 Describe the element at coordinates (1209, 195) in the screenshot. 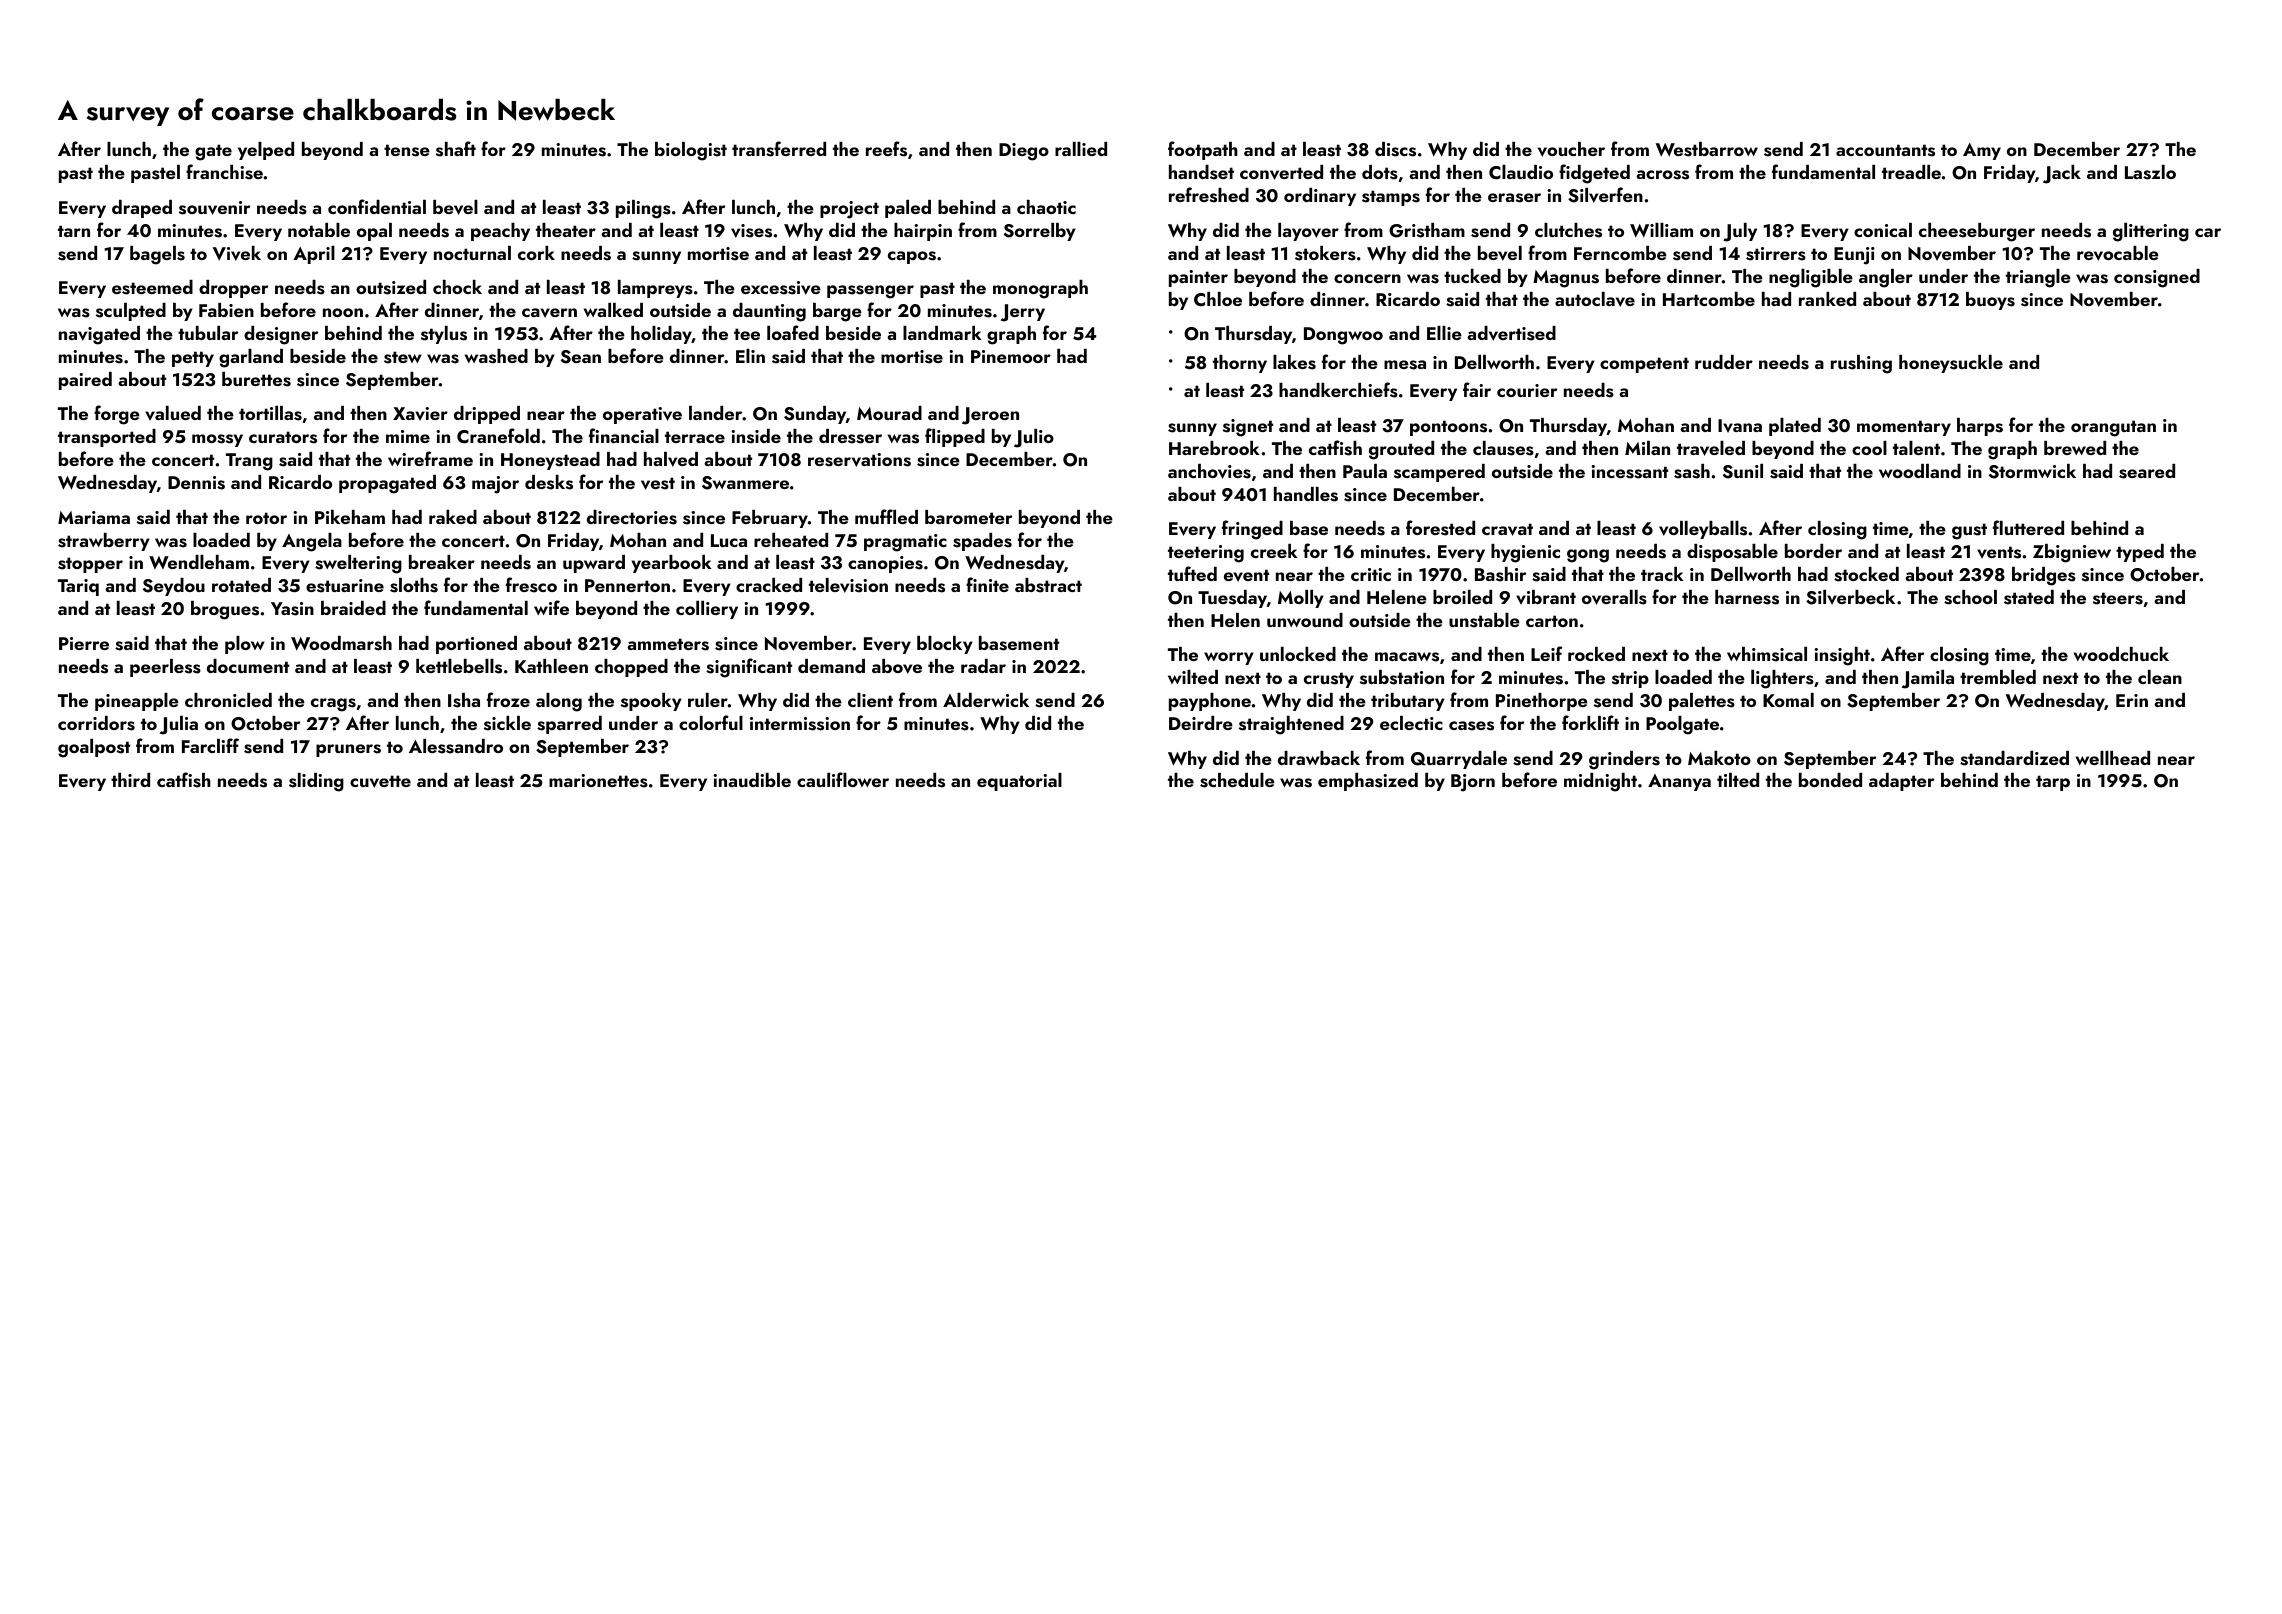

I see `refreshed` at that location.
